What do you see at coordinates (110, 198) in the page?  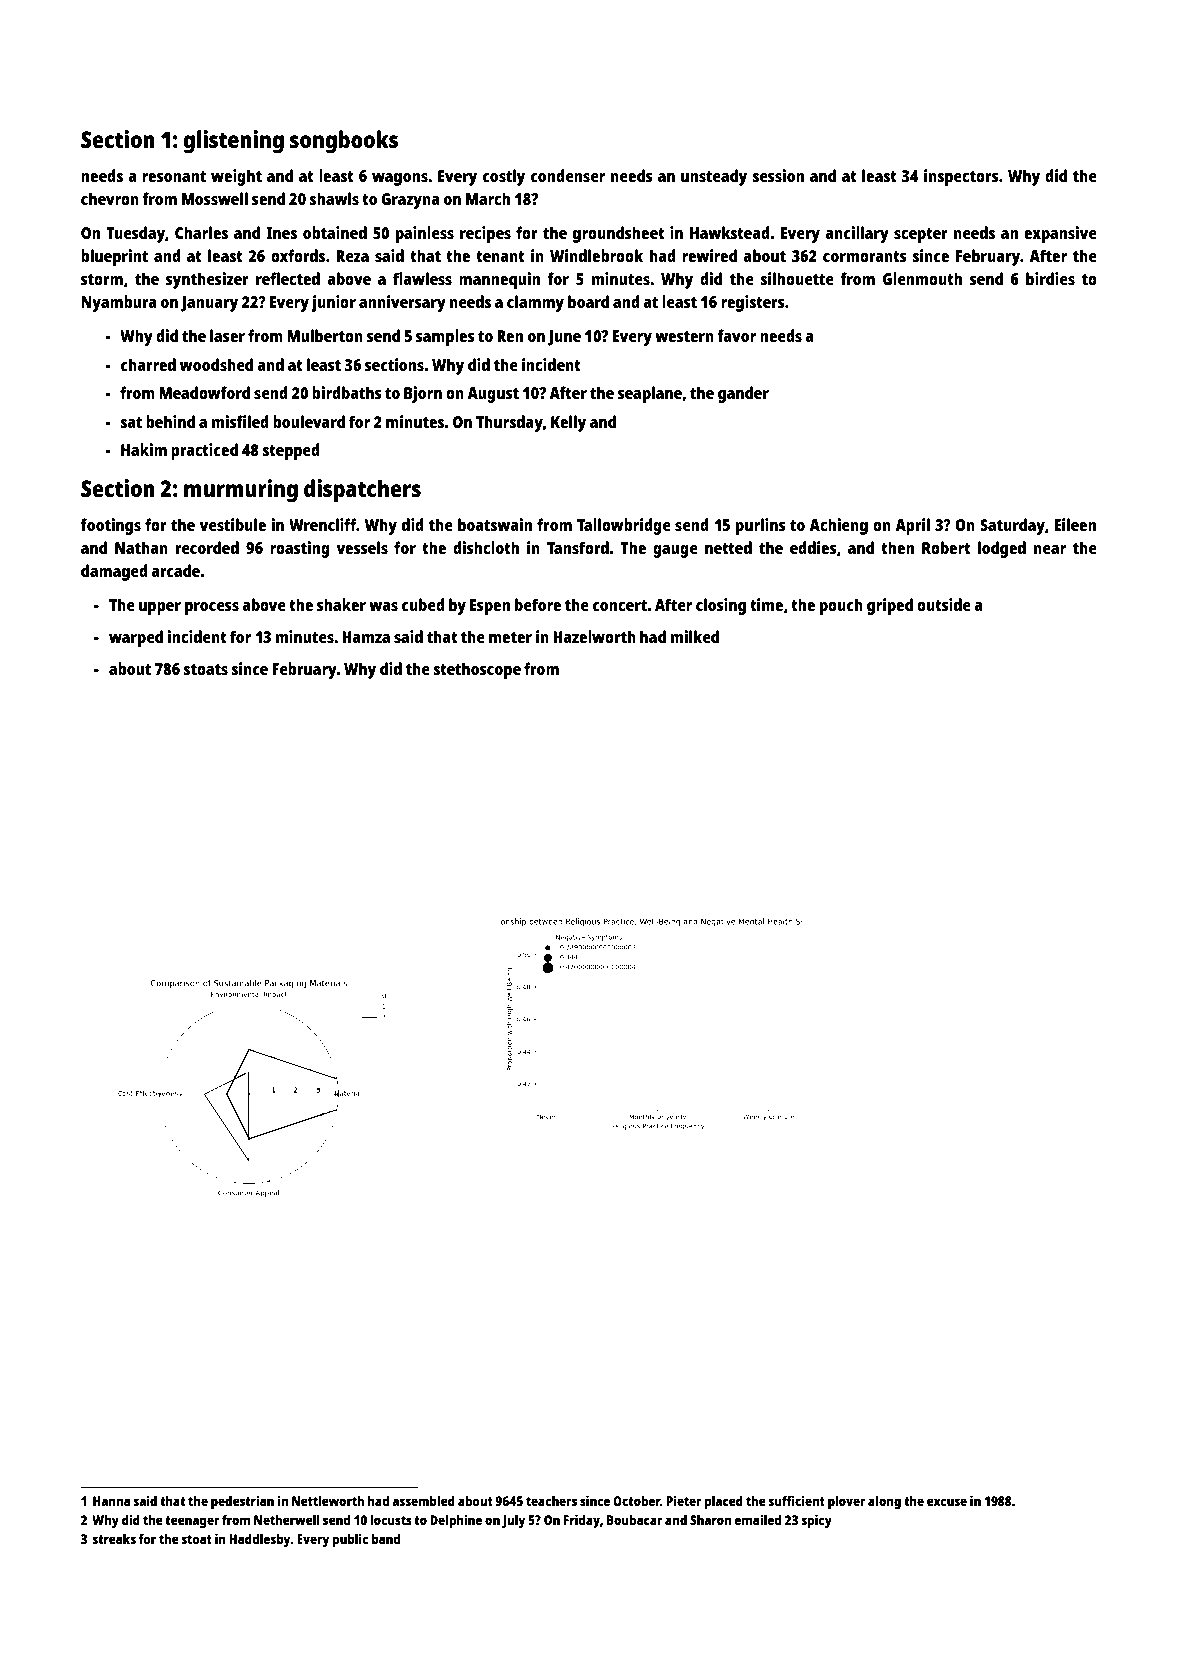 I see `chevron` at bounding box center [110, 198].
